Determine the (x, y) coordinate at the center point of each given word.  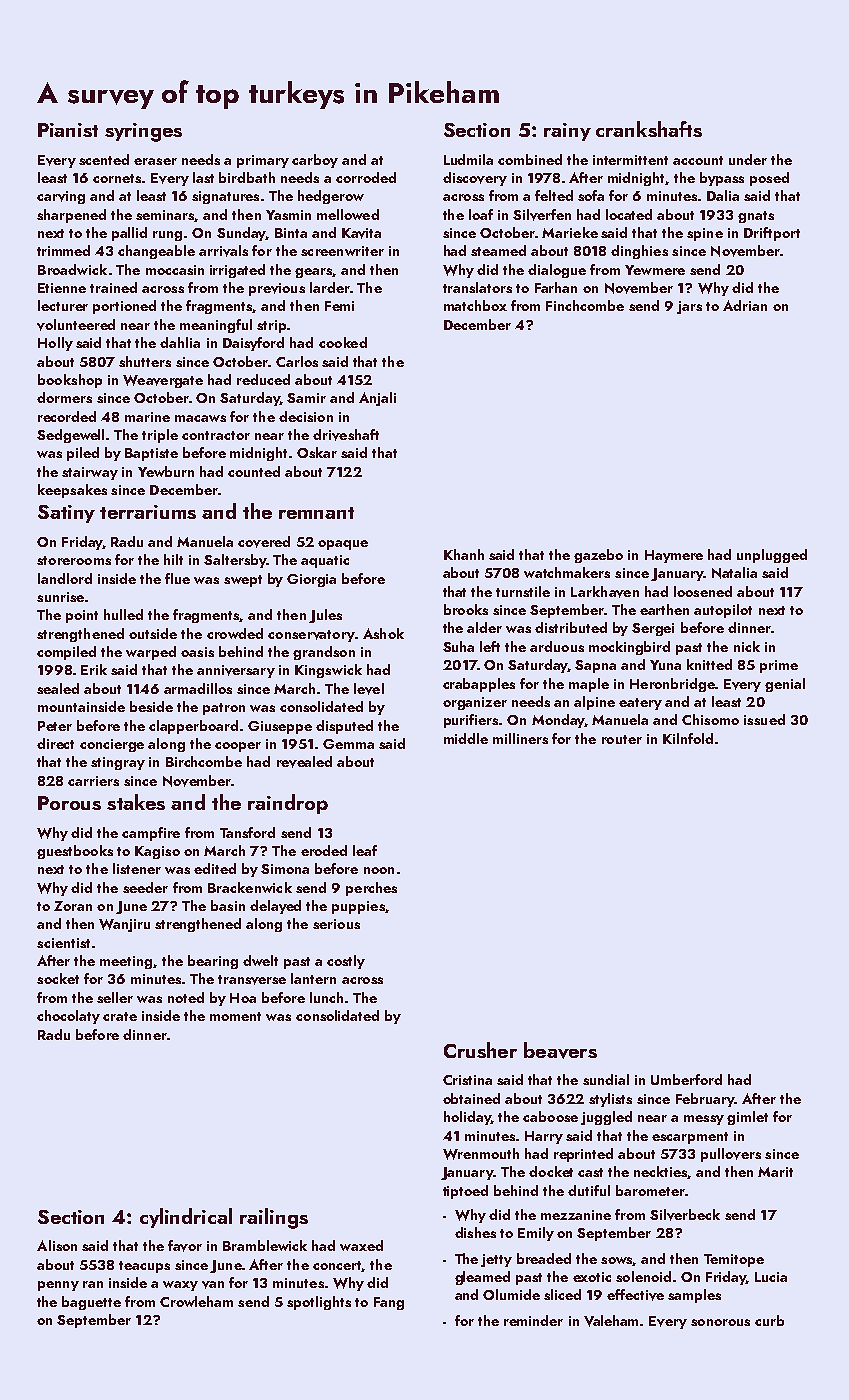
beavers (560, 1050)
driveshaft (346, 435)
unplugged (772, 556)
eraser (155, 161)
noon (379, 870)
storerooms (74, 560)
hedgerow (331, 197)
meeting (127, 962)
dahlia (180, 342)
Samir (306, 398)
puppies (358, 907)
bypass (722, 179)
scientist (63, 943)
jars (689, 307)
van (213, 1285)
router (622, 739)
